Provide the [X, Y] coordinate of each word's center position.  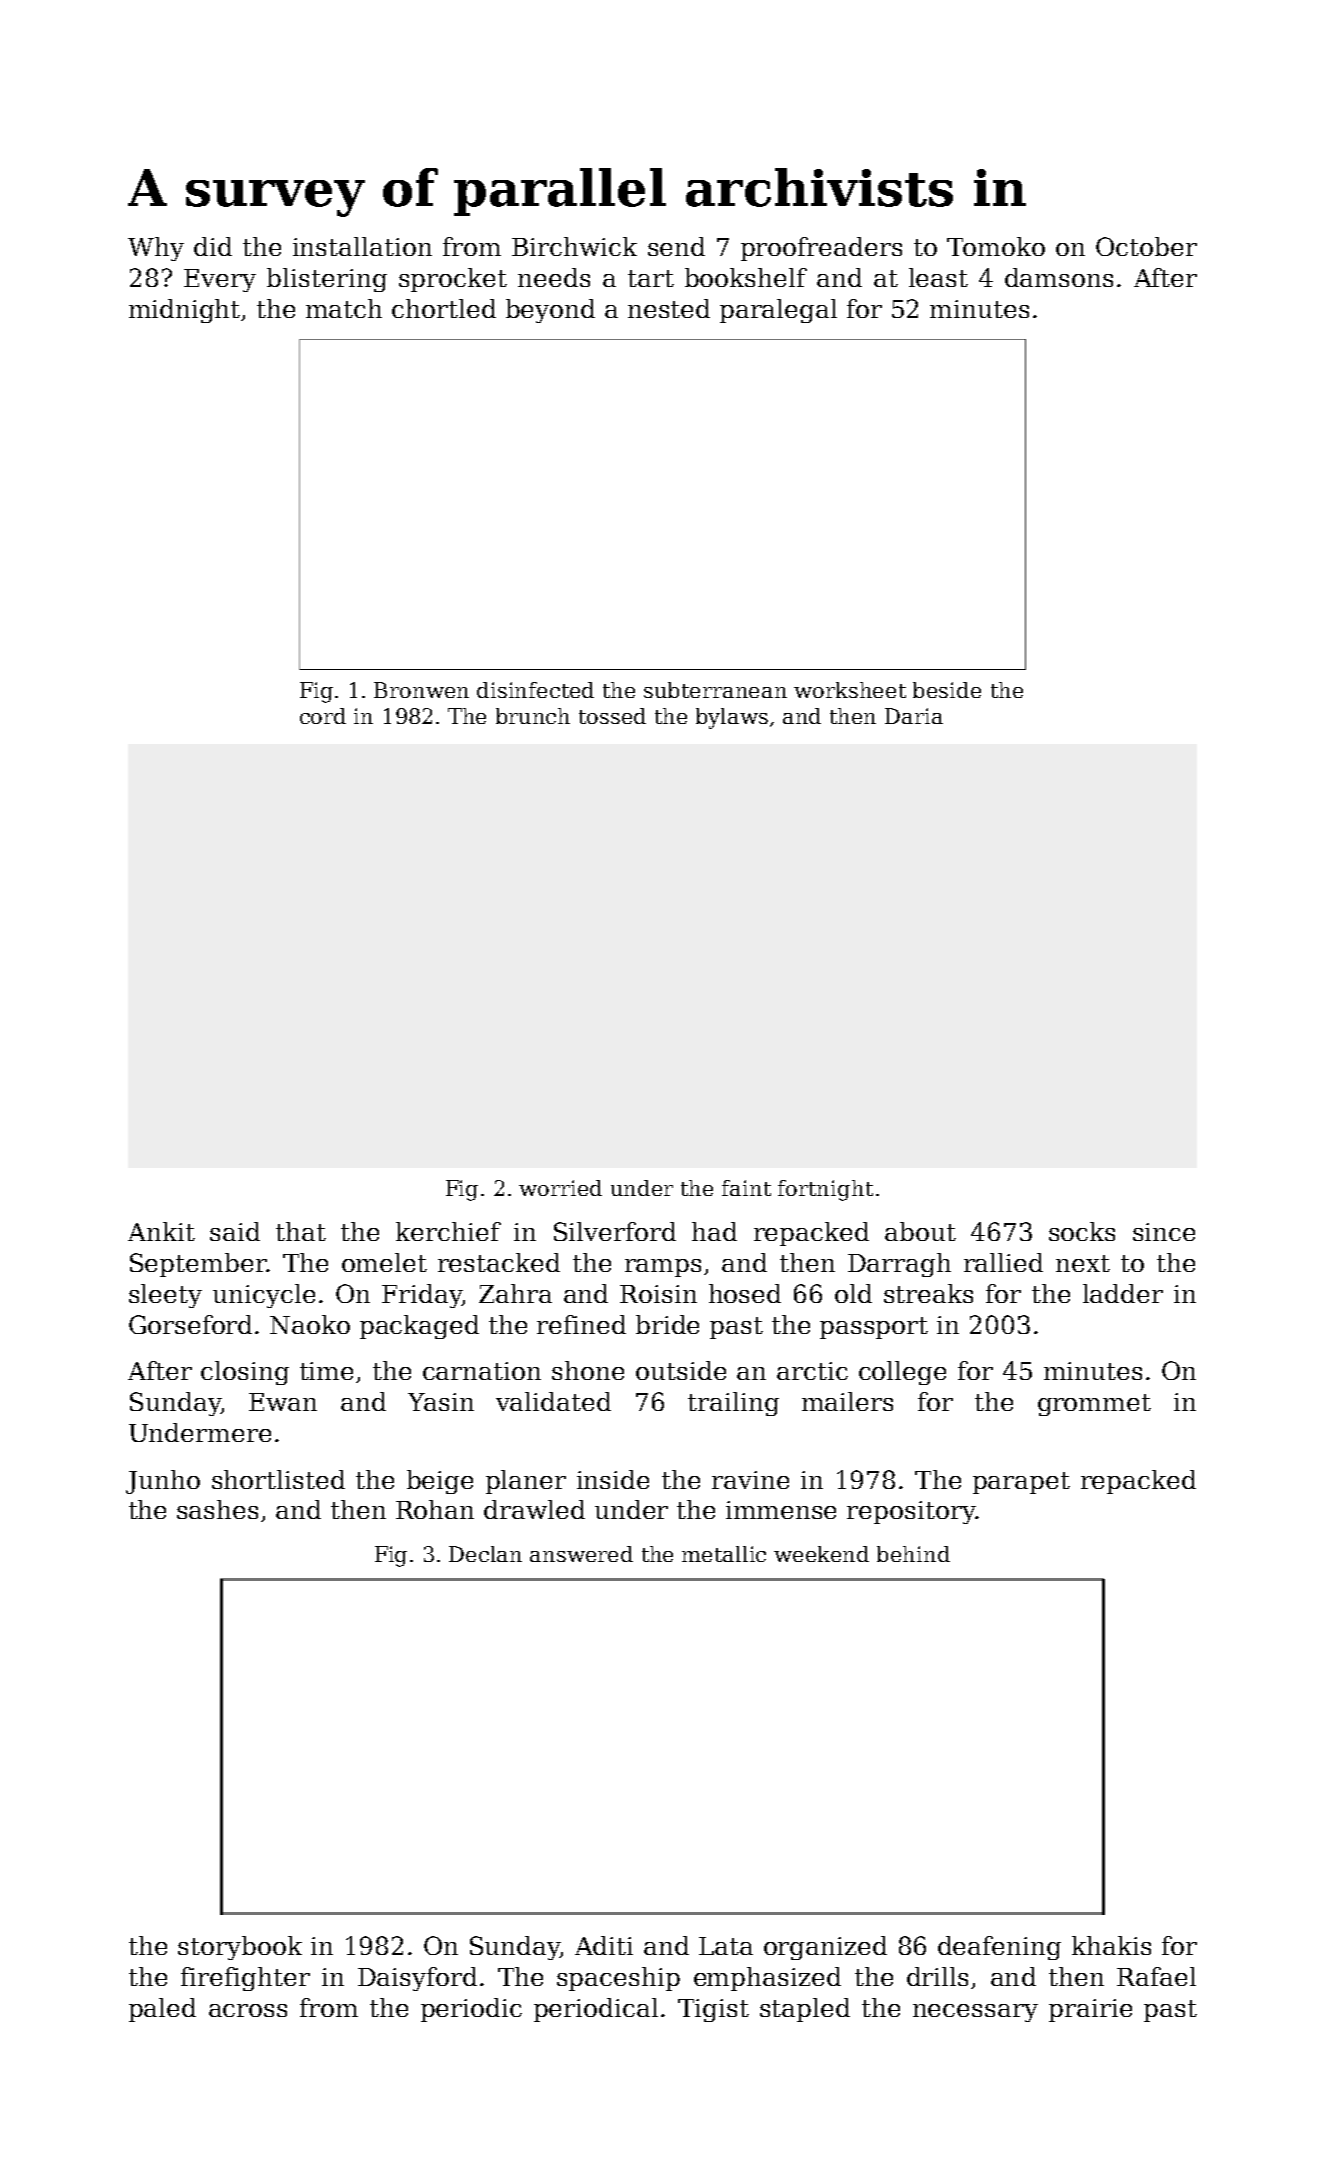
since [1164, 1232]
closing [245, 1373]
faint [746, 1188]
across [248, 2010]
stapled [805, 2010]
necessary [975, 2013]
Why [156, 249]
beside [947, 690]
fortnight [825, 1190]
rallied [1003, 1262]
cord [323, 716]
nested [669, 308]
